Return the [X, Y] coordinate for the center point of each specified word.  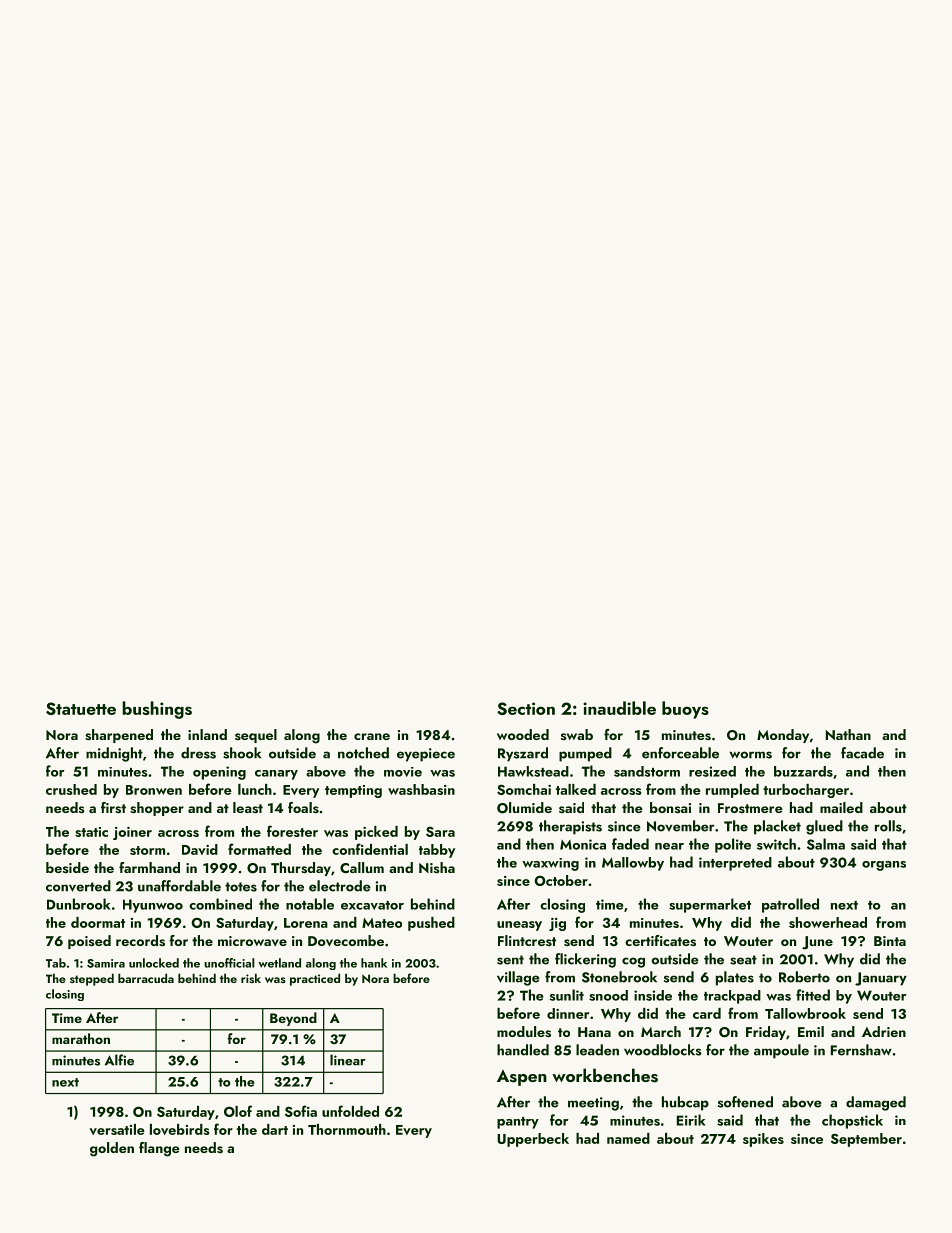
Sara [440, 831]
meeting [593, 1104]
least [248, 808]
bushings [157, 710]
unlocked [154, 963]
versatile [117, 1129]
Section [526, 708]
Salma [826, 844]
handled [523, 1050]
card [707, 1013]
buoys [685, 710]
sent [510, 960]
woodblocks [663, 1050]
